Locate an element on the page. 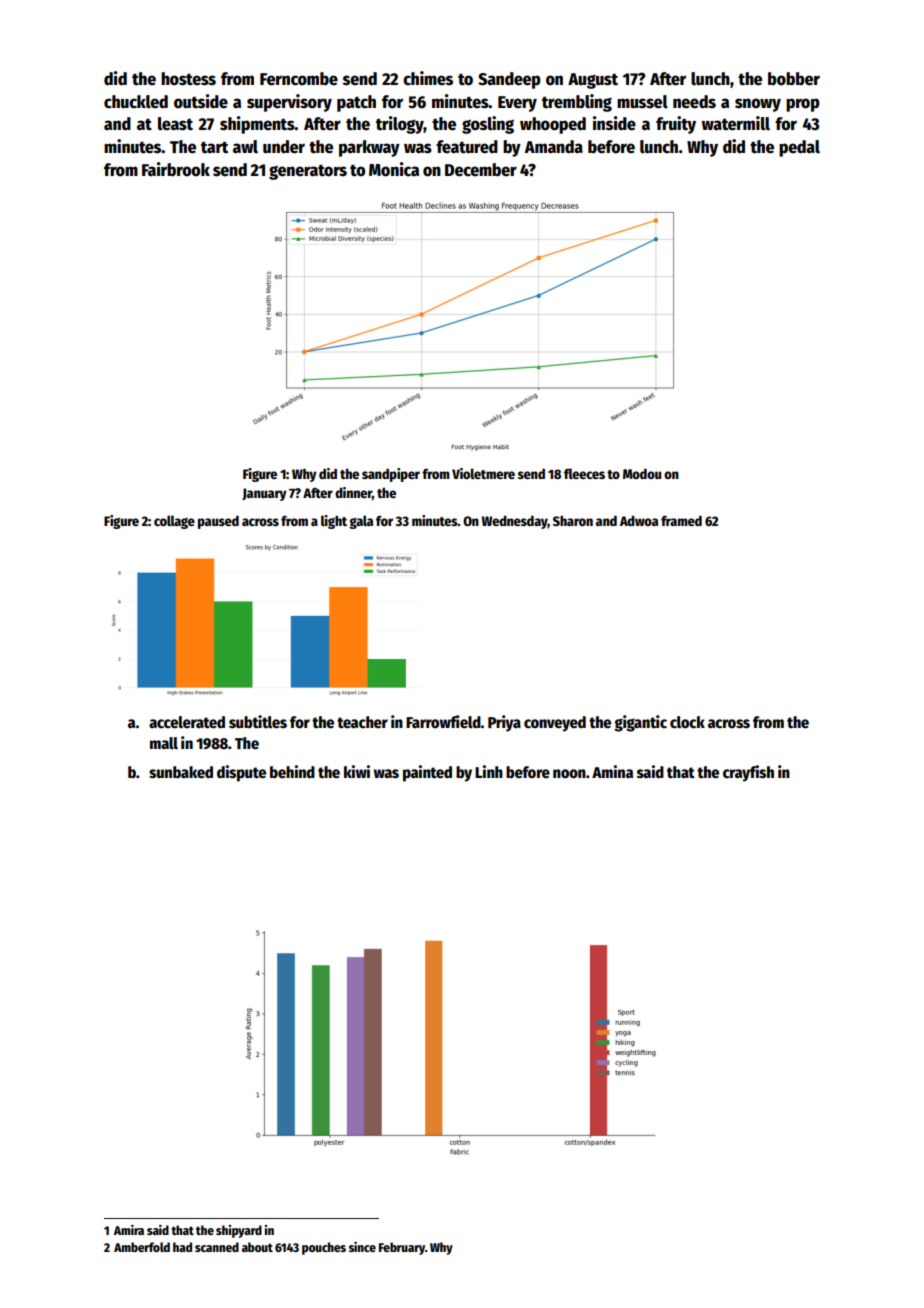 The image size is (924, 1308). had is located at coordinates (182, 1247).
